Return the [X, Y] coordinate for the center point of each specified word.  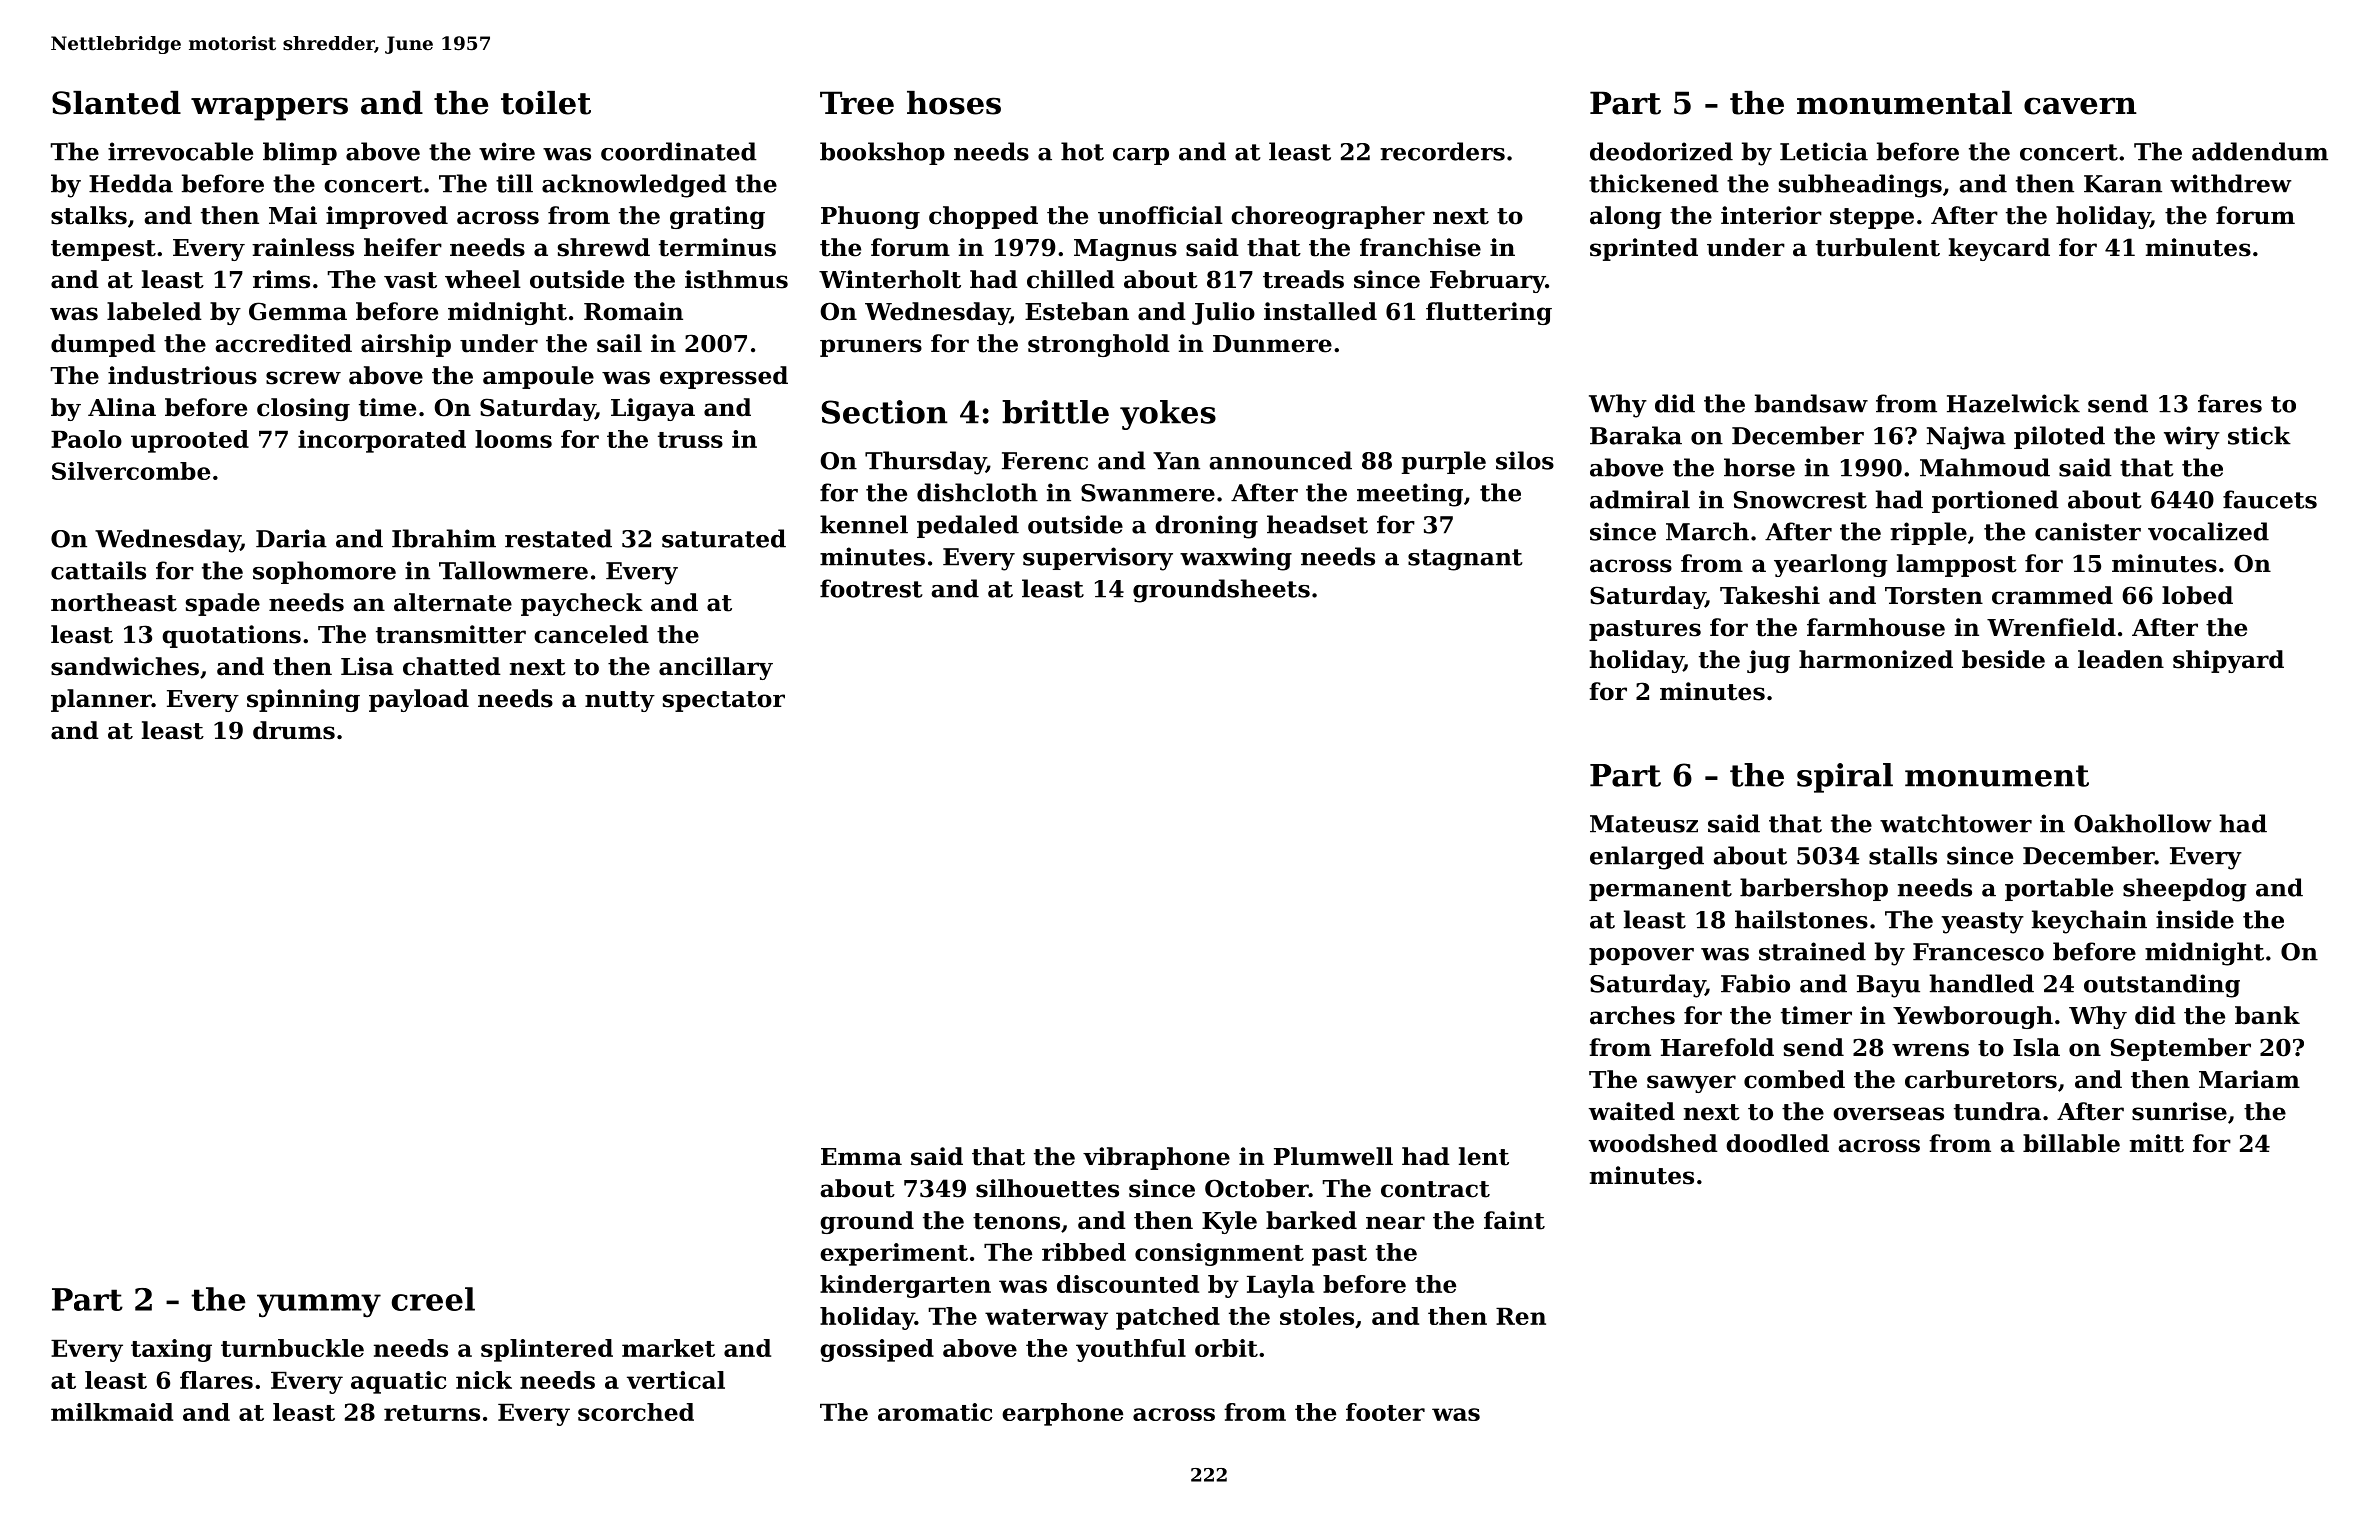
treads [1303, 279]
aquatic [399, 1382]
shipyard [2228, 661]
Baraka [1636, 435]
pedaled [968, 526]
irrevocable [180, 151]
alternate [453, 602]
